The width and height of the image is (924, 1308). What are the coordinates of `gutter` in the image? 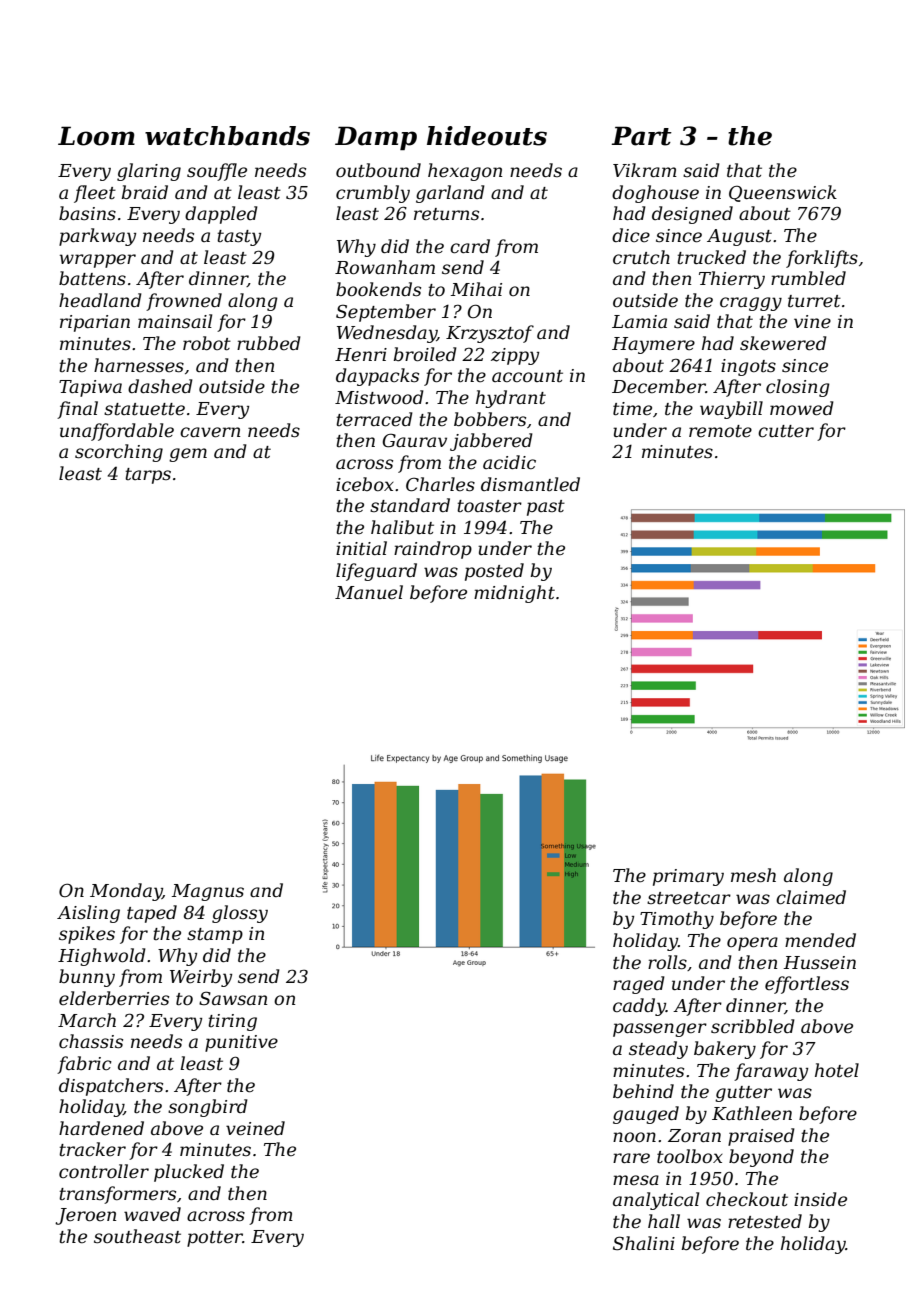 It's located at (743, 1094).
